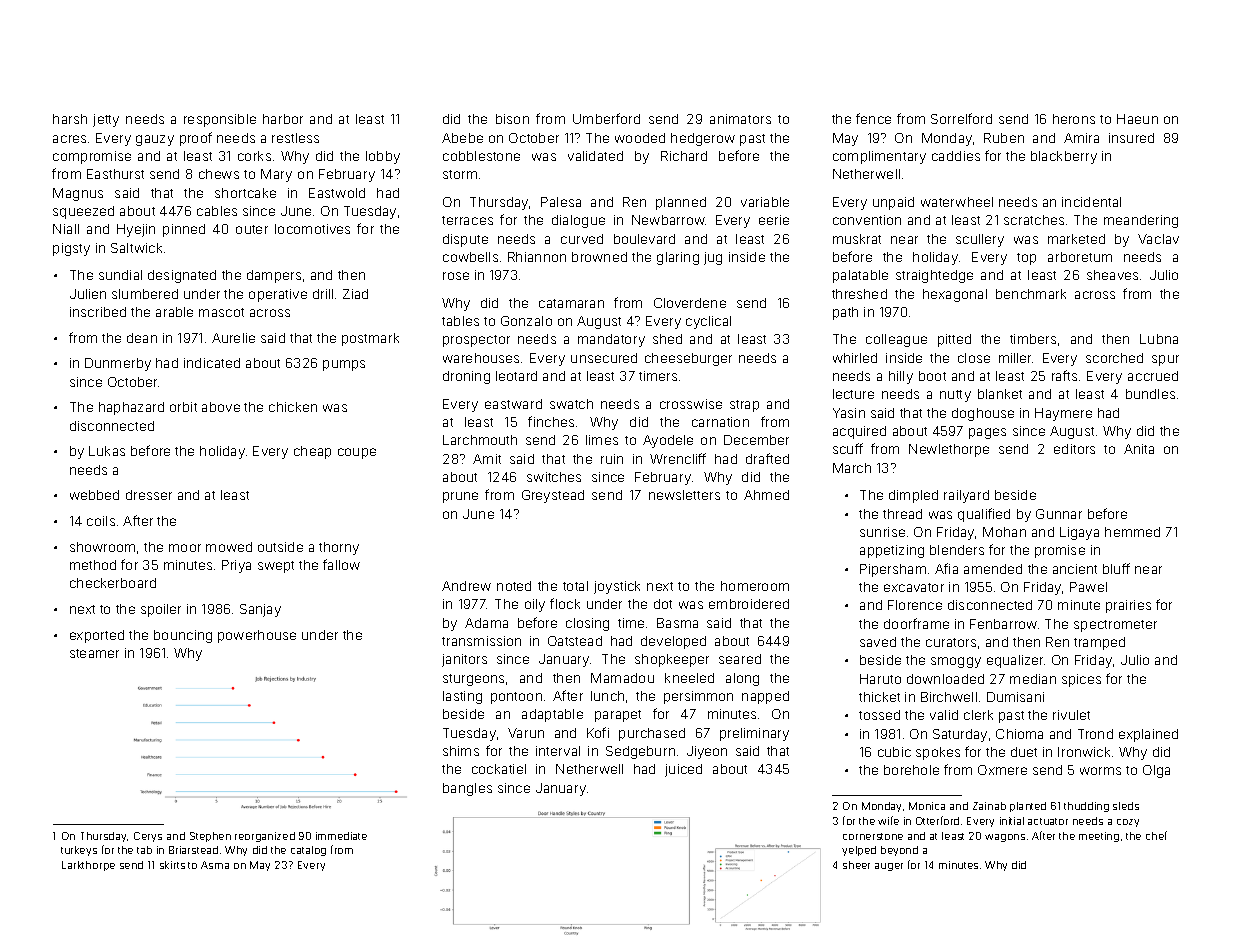  What do you see at coordinates (1074, 119) in the document?
I see `herons` at bounding box center [1074, 119].
